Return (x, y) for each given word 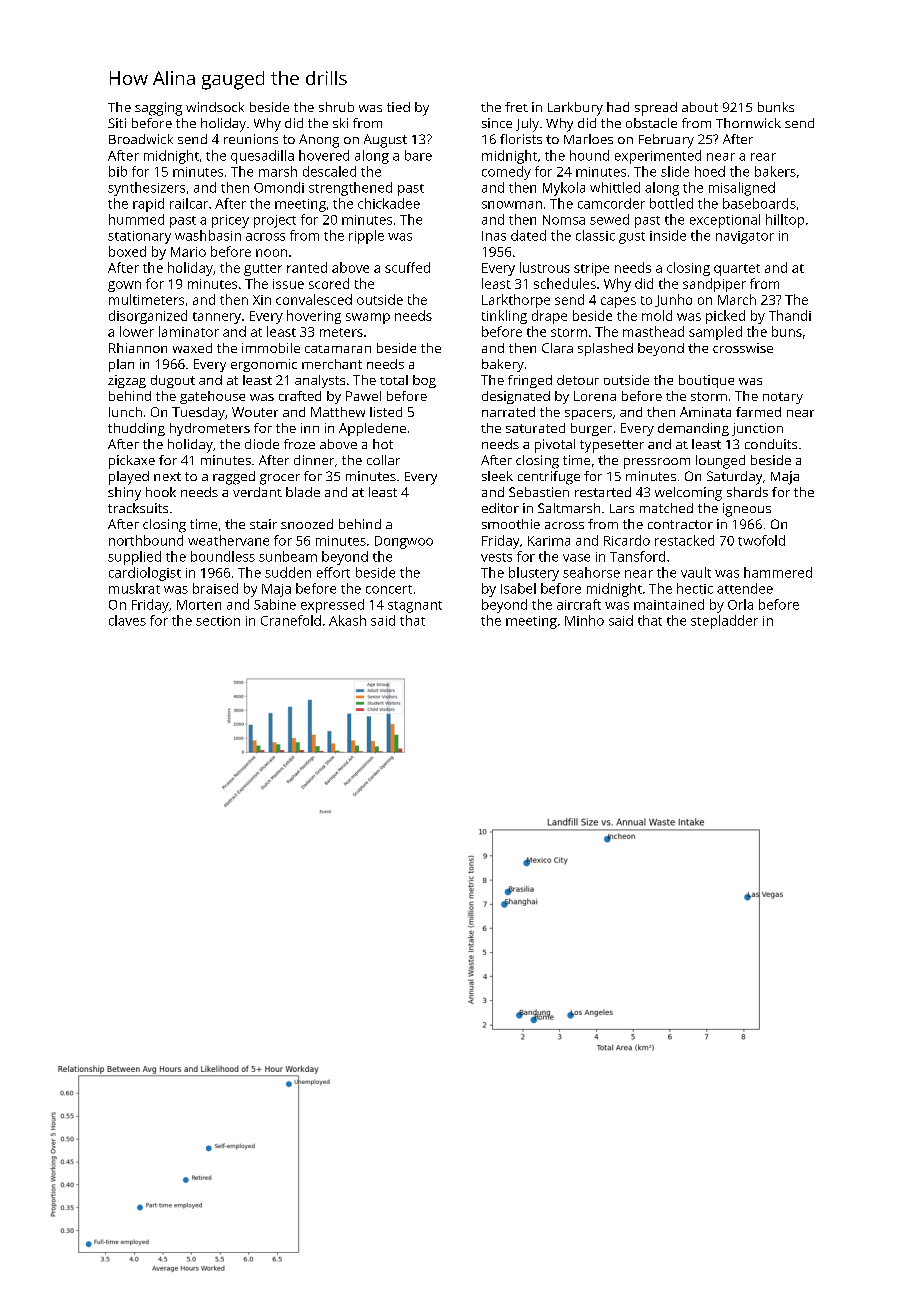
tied (398, 107)
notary (783, 398)
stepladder (724, 622)
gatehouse (212, 397)
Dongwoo (404, 542)
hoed (710, 171)
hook (161, 492)
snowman (512, 205)
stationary (139, 237)
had (618, 107)
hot (383, 444)
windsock (215, 107)
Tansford (637, 556)
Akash (347, 620)
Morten (199, 605)
